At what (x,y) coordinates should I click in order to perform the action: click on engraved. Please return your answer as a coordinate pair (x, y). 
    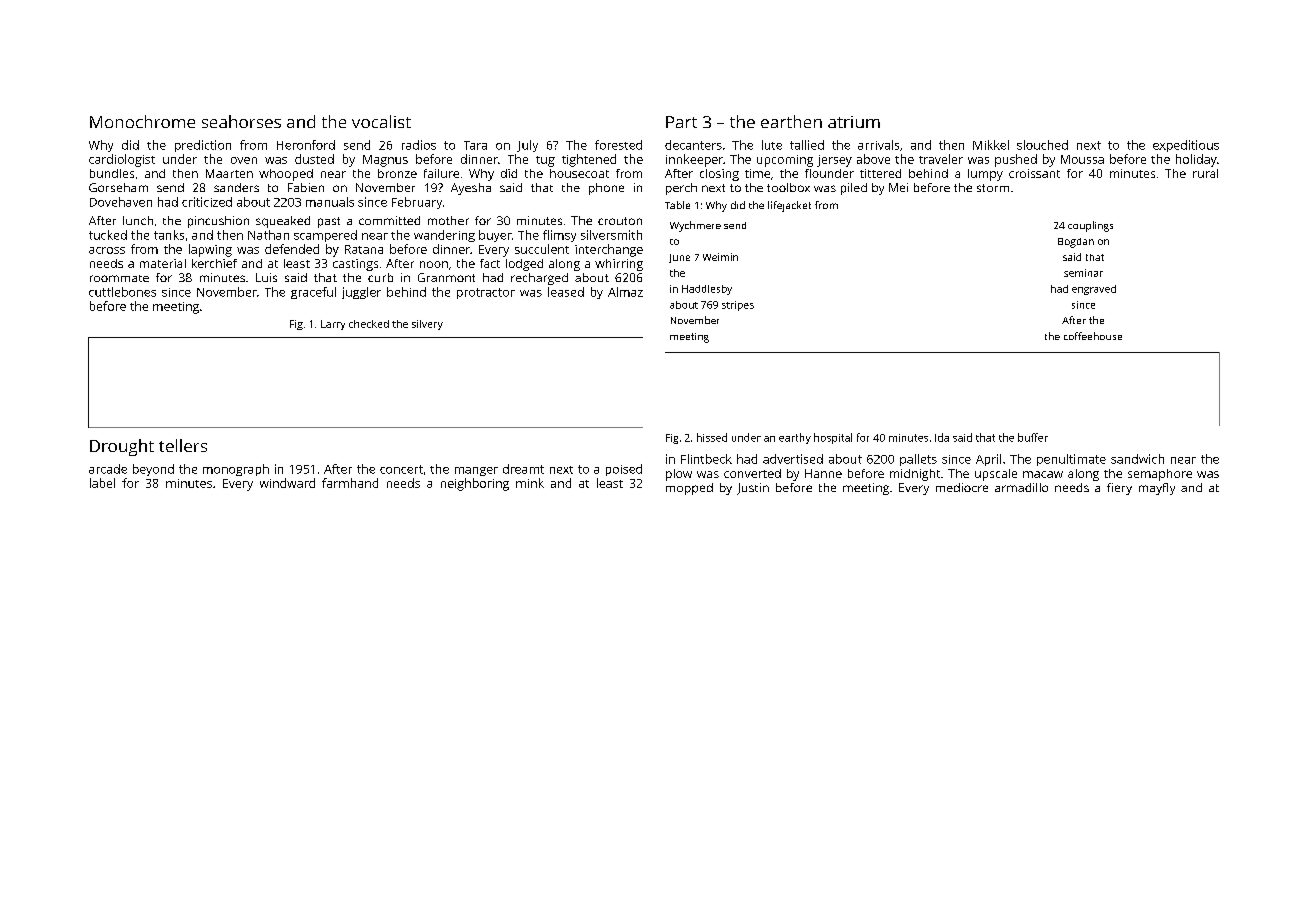
    Looking at the image, I should click on (1094, 290).
